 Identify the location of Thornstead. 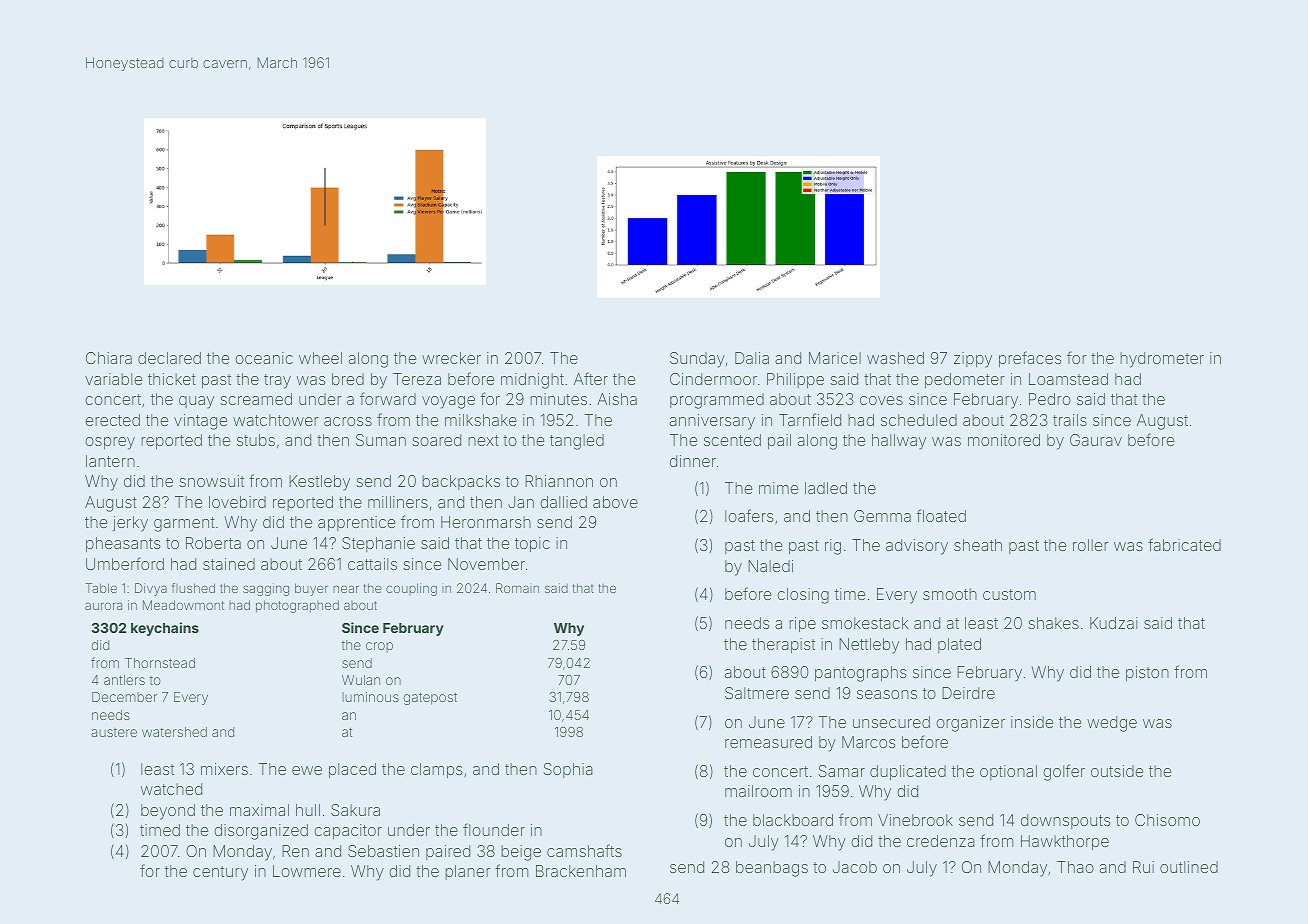
(160, 663).
